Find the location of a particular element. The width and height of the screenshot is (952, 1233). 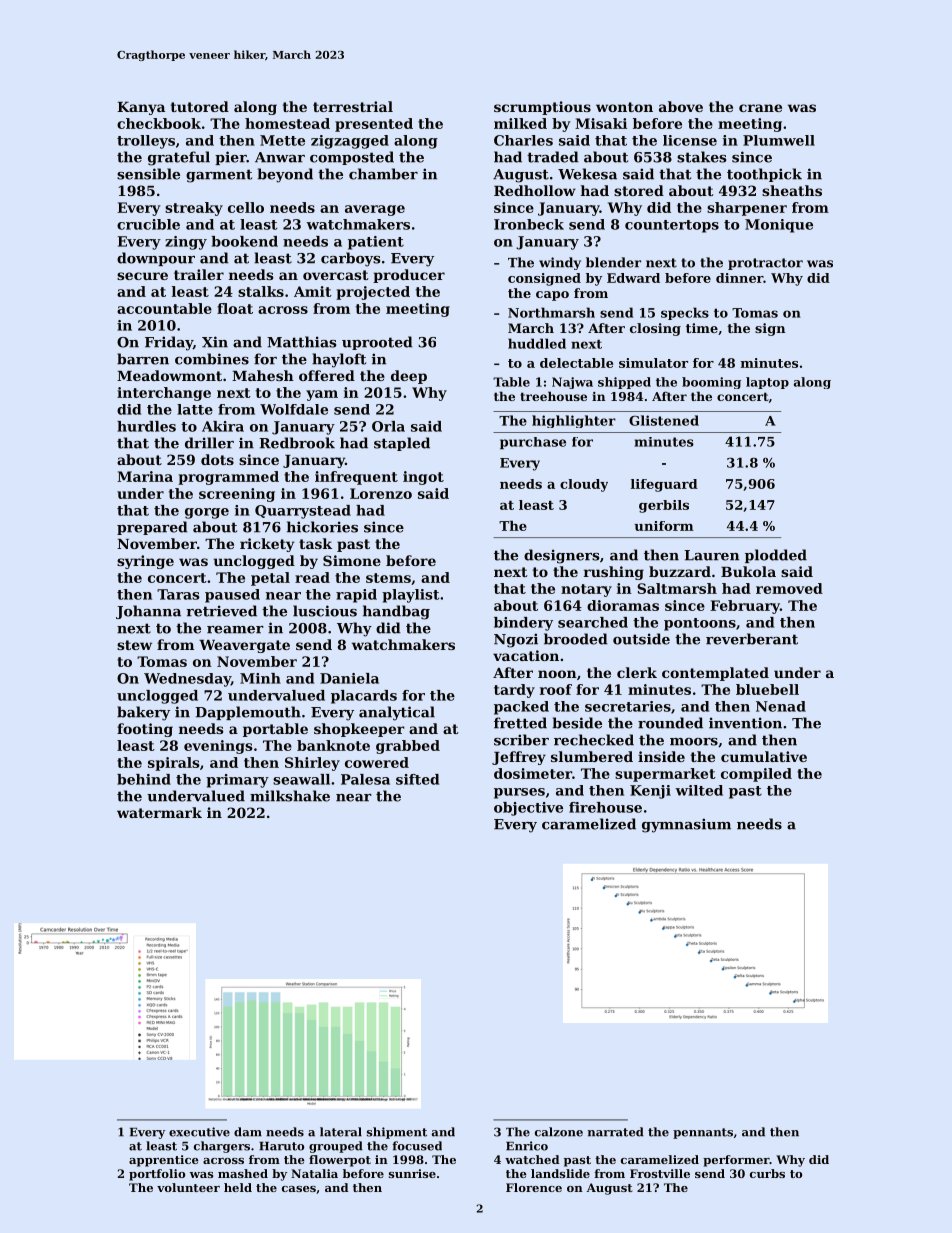

stew is located at coordinates (134, 645).
